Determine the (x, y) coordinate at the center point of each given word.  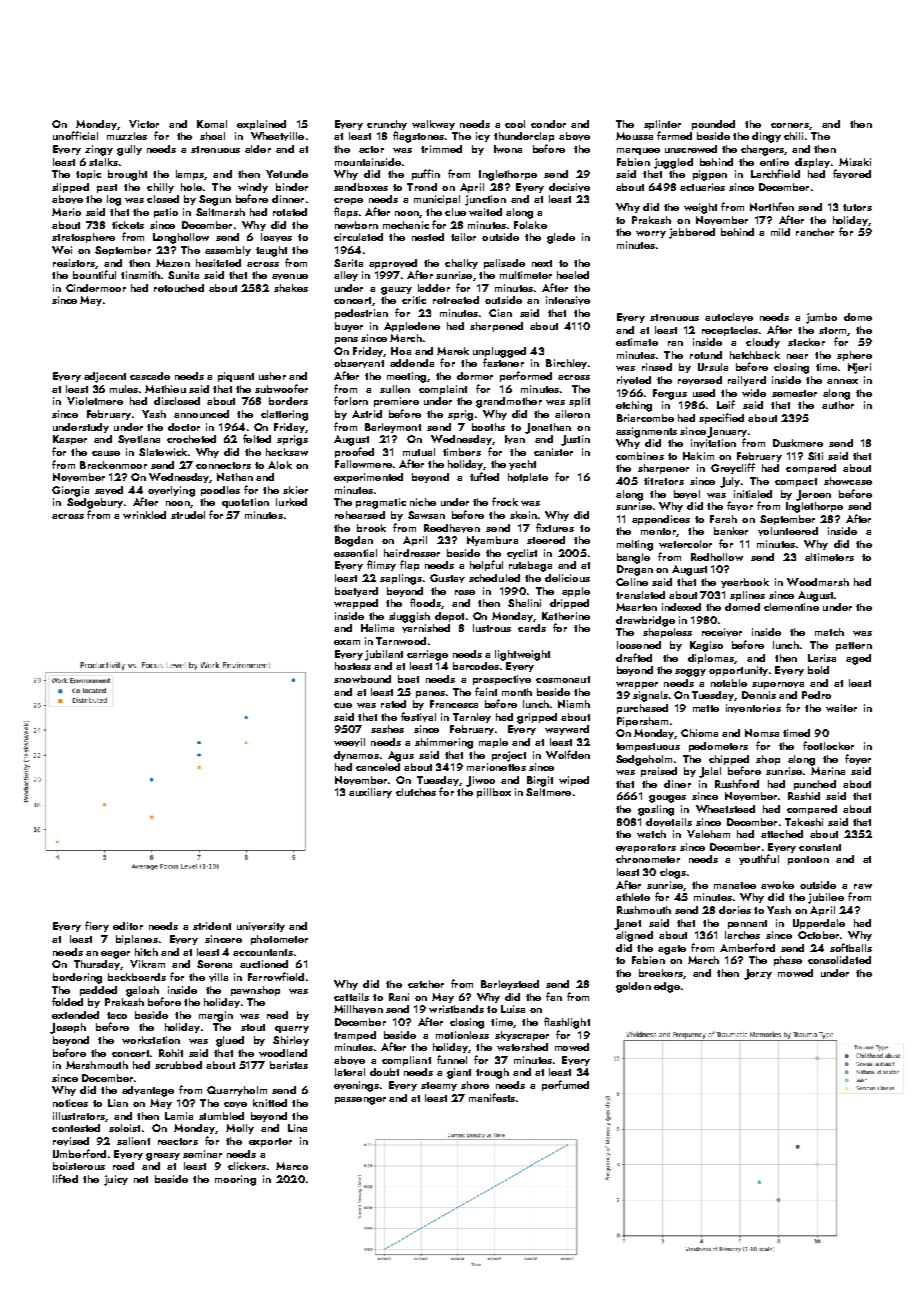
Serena (214, 964)
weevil (349, 742)
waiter (841, 708)
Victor (144, 124)
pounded (713, 125)
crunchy (387, 125)
